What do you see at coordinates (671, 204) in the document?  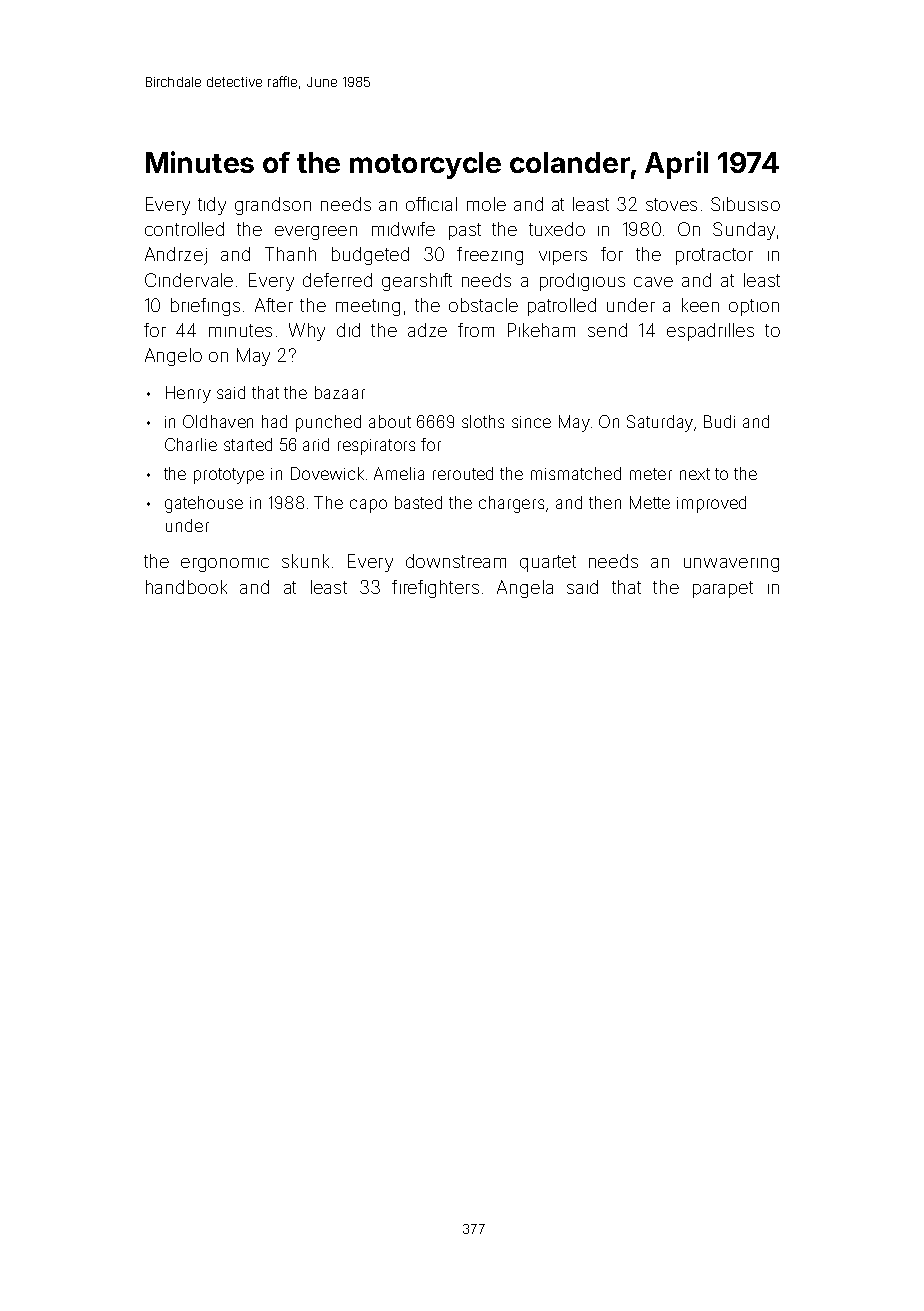 I see `stoves` at bounding box center [671, 204].
